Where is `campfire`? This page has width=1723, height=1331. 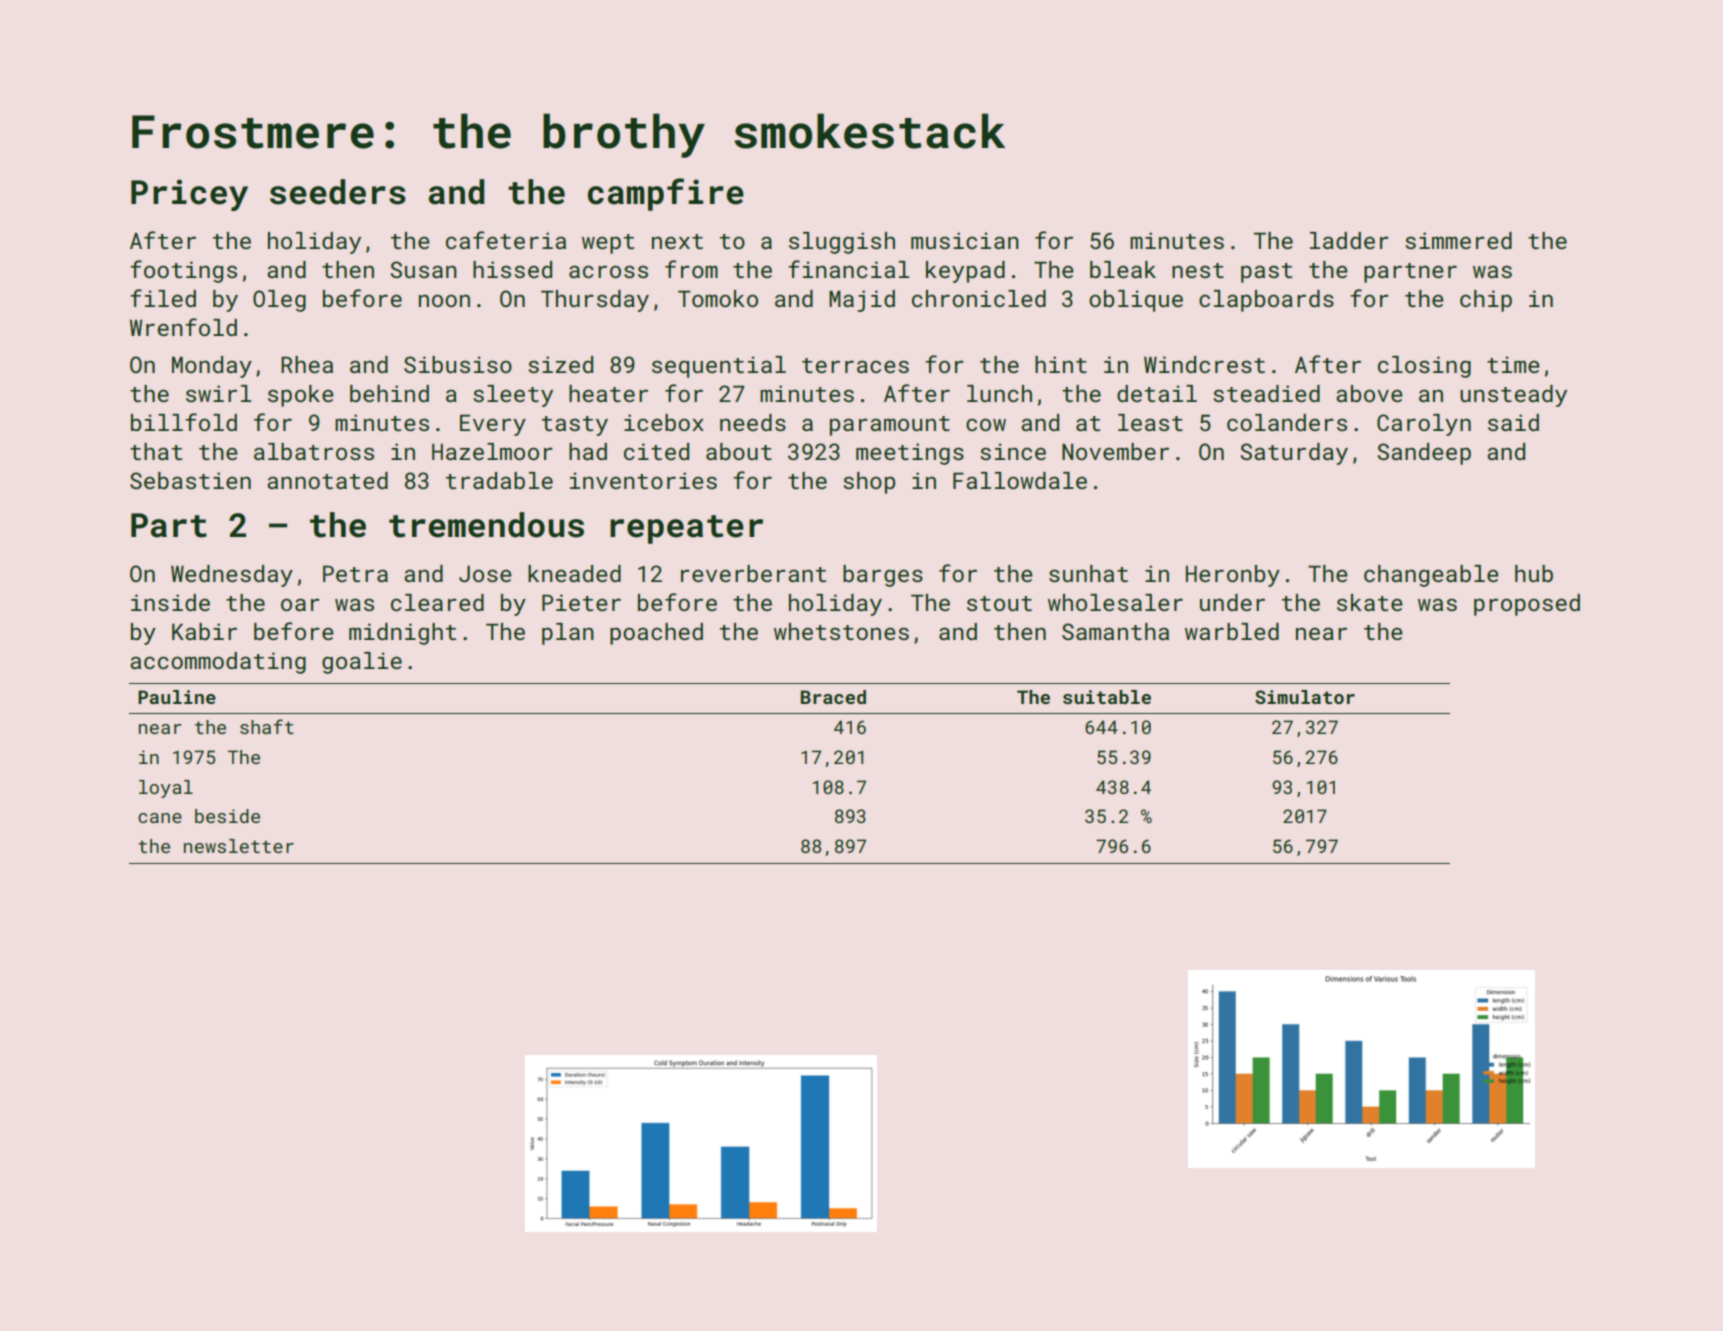
campfire is located at coordinates (666, 194).
